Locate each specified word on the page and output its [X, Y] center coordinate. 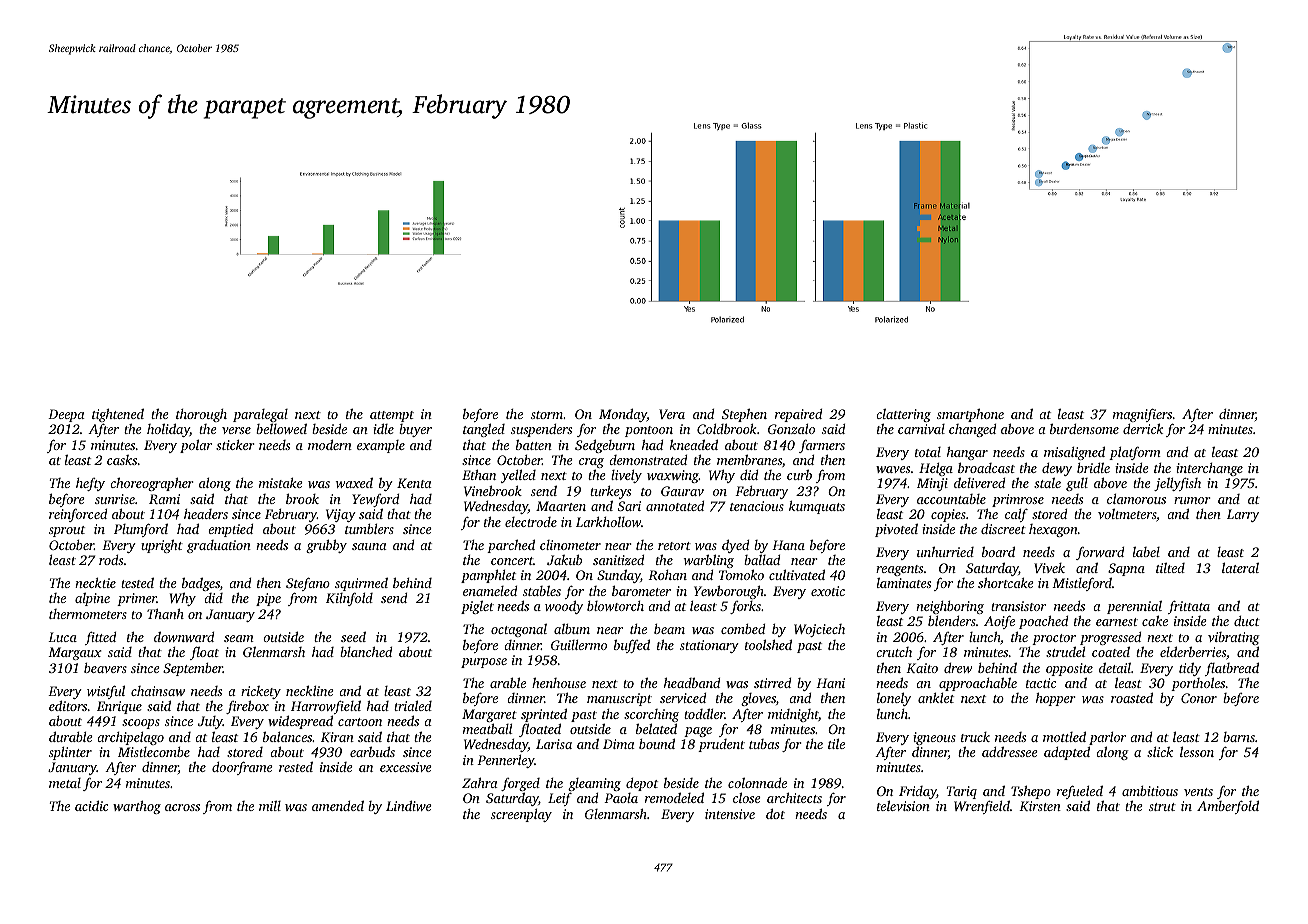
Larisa [554, 744]
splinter [70, 753]
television [903, 805]
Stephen [744, 416]
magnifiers [1143, 416]
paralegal [260, 415]
